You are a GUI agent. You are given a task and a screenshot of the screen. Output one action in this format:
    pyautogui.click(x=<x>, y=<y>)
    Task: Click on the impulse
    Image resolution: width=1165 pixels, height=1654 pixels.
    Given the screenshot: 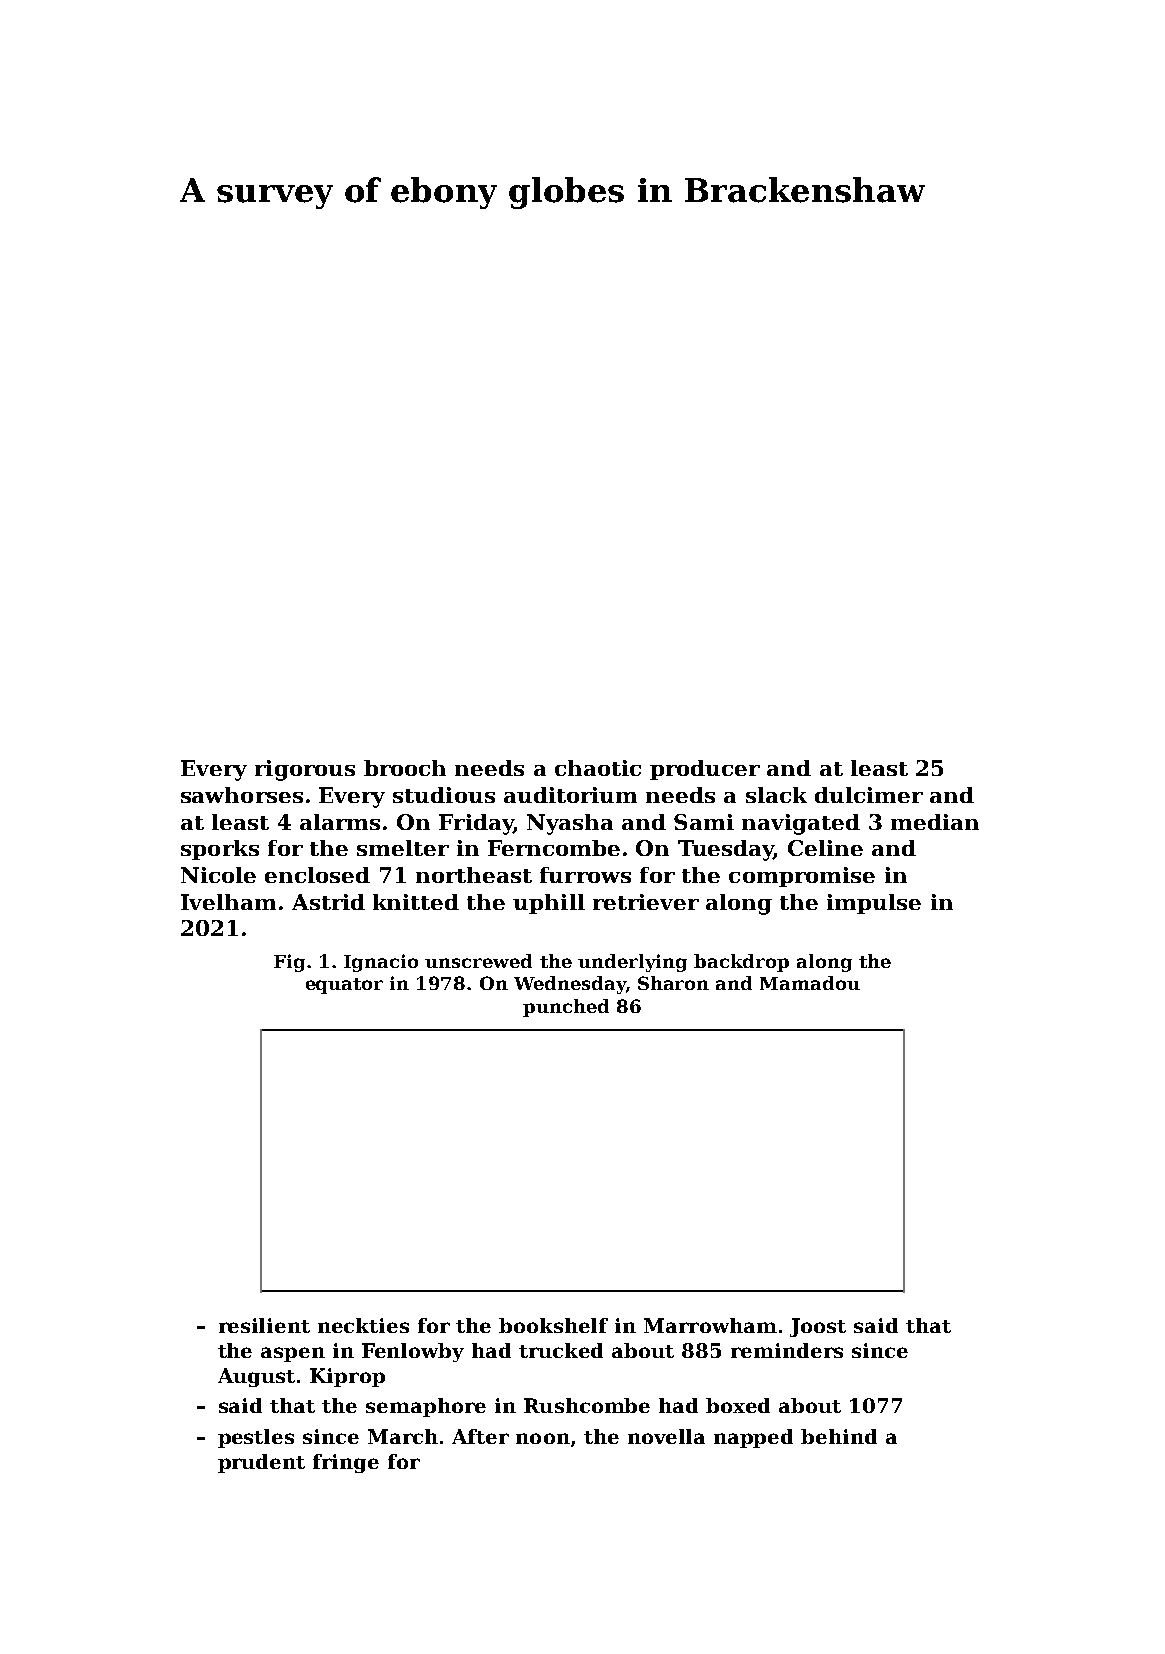 What is the action you would take?
    pyautogui.click(x=874, y=904)
